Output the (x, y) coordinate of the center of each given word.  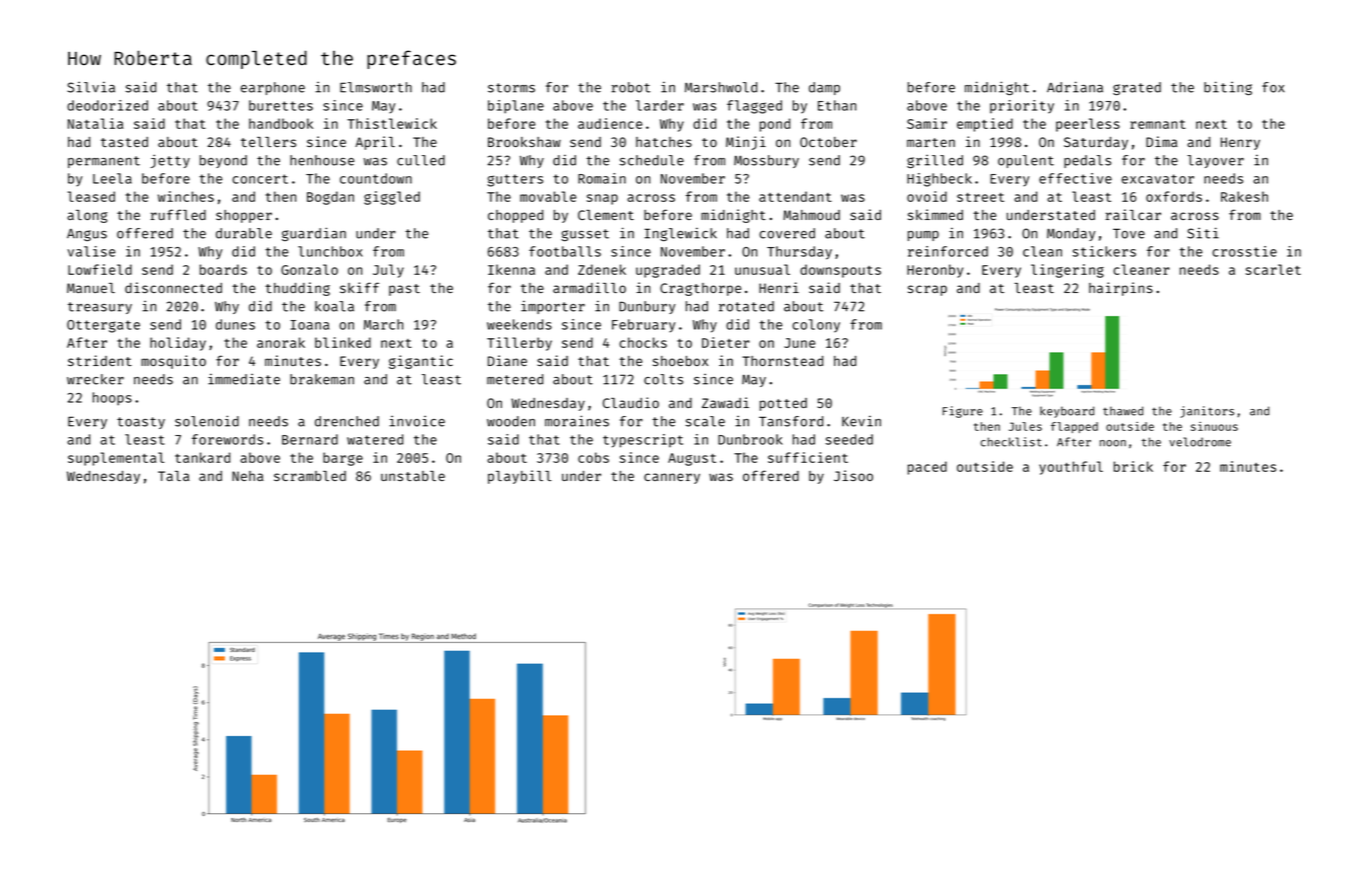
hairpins (1121, 289)
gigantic (421, 362)
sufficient (808, 457)
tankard (202, 457)
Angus (87, 235)
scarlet (1273, 269)
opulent (1026, 161)
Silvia (91, 87)
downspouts (840, 271)
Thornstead (782, 361)
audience (610, 123)
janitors (1207, 412)
